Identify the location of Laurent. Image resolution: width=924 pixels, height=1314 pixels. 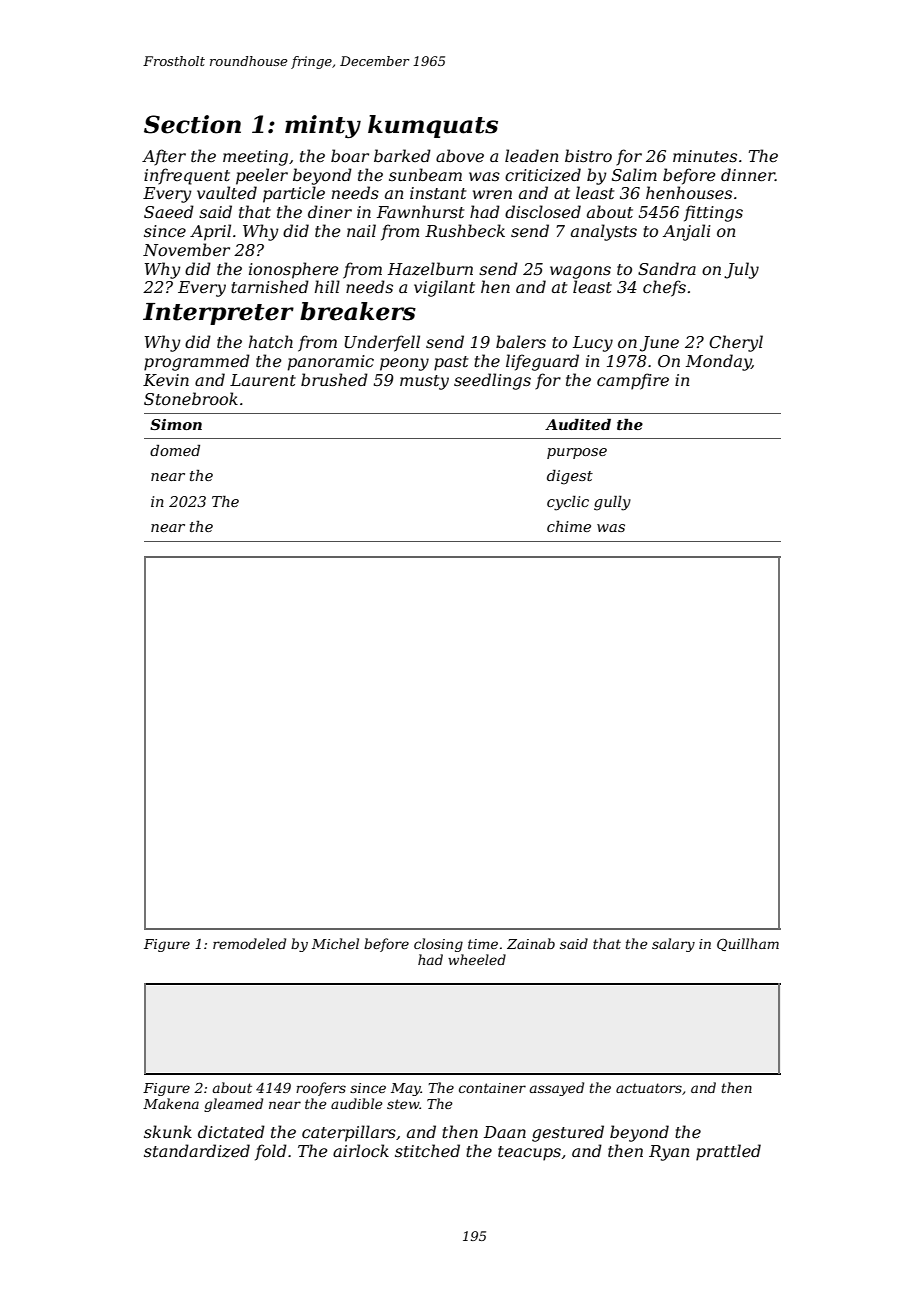
(263, 380).
